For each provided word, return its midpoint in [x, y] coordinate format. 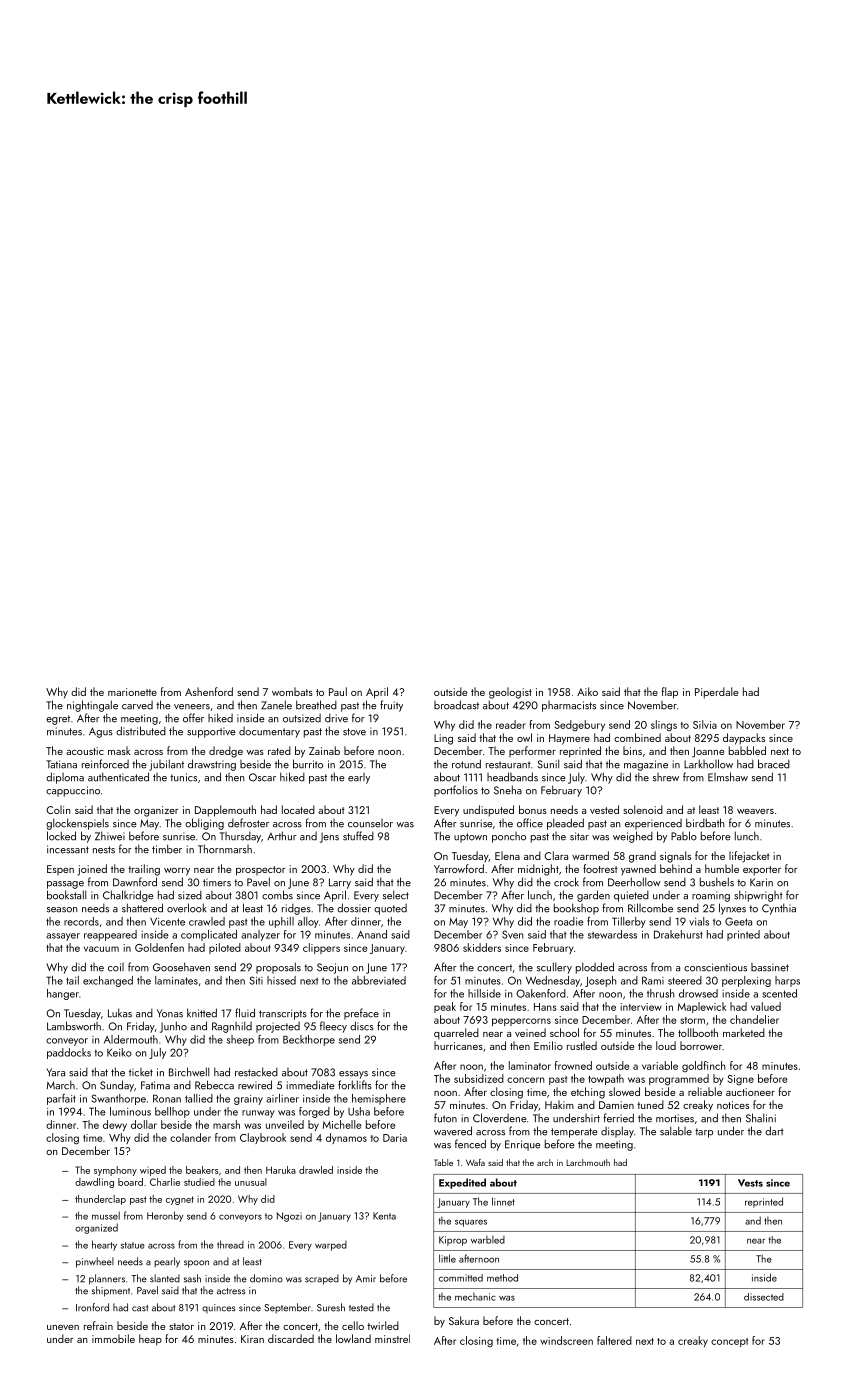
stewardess [612, 934]
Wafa [475, 1162]
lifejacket [749, 857]
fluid [245, 1013]
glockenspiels [77, 824]
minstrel [392, 1338]
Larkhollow [708, 764]
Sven [513, 934]
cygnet [180, 1200]
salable [676, 1131]
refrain [98, 1325]
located [298, 809]
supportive [211, 732]
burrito [308, 764]
